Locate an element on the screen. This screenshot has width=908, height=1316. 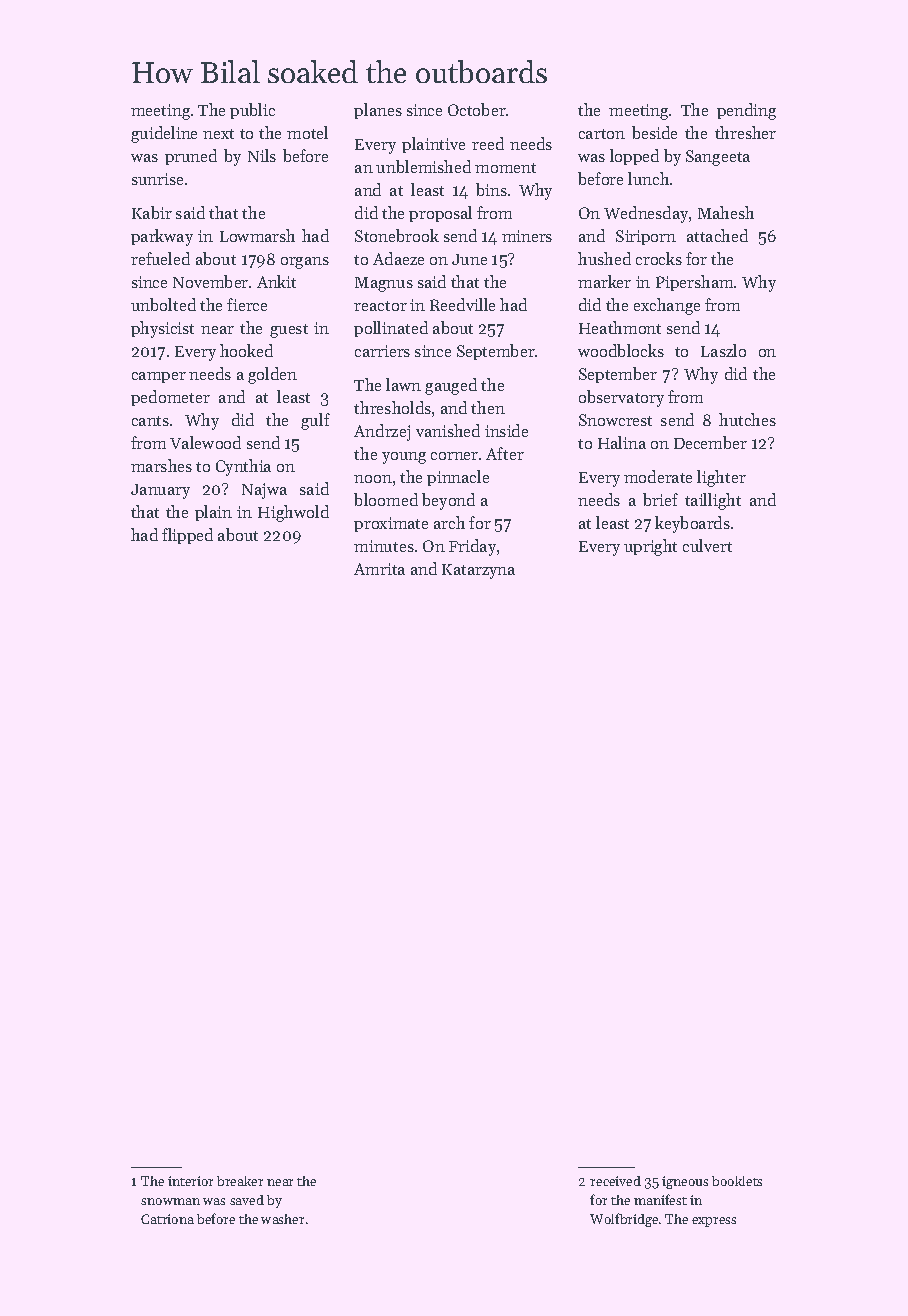
washer is located at coordinates (282, 1219).
